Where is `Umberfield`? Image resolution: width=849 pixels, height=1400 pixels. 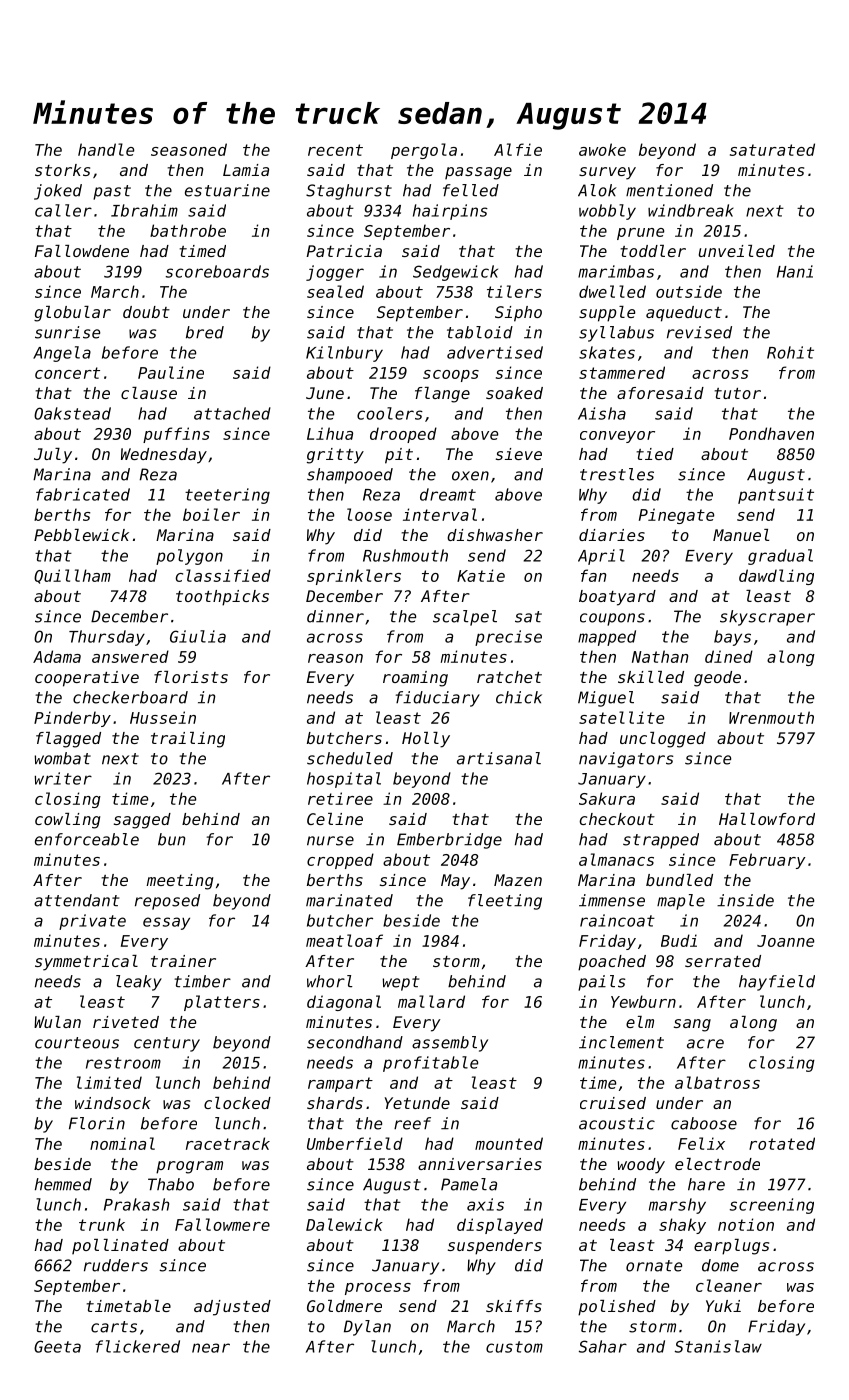 Umberfield is located at coordinates (355, 1143).
